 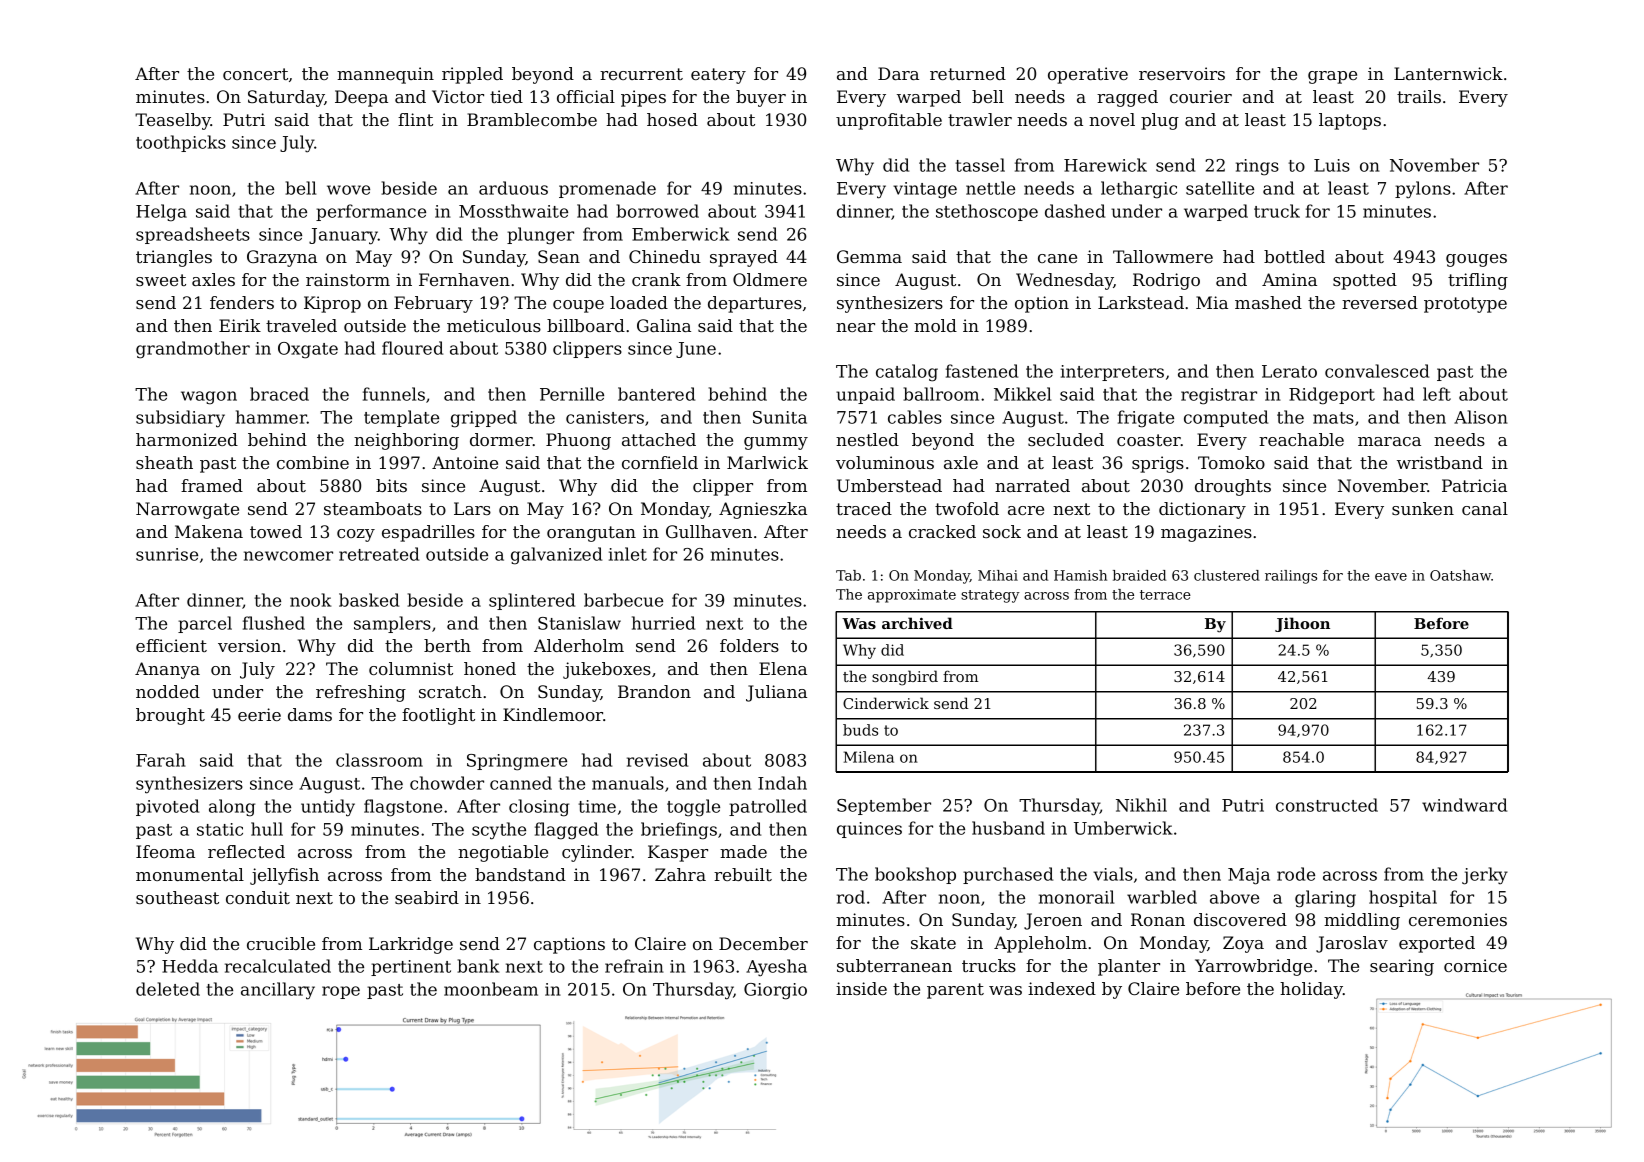 What do you see at coordinates (925, 190) in the image?
I see `vintage` at bounding box center [925, 190].
